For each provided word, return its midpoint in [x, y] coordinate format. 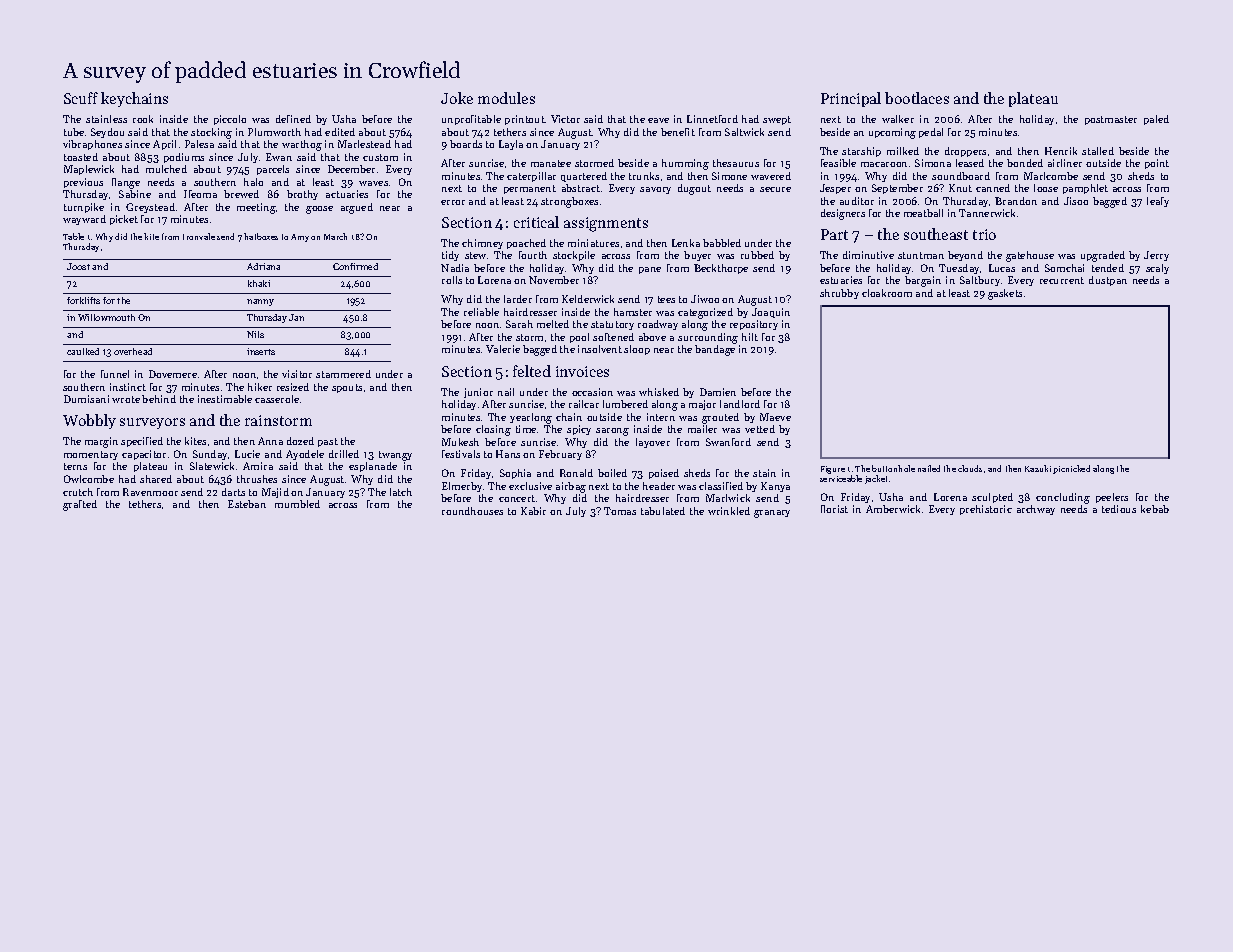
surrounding [708, 338]
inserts [261, 351]
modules [506, 98]
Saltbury [980, 281]
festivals [461, 454]
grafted [80, 505]
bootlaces [917, 98]
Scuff [81, 98]
